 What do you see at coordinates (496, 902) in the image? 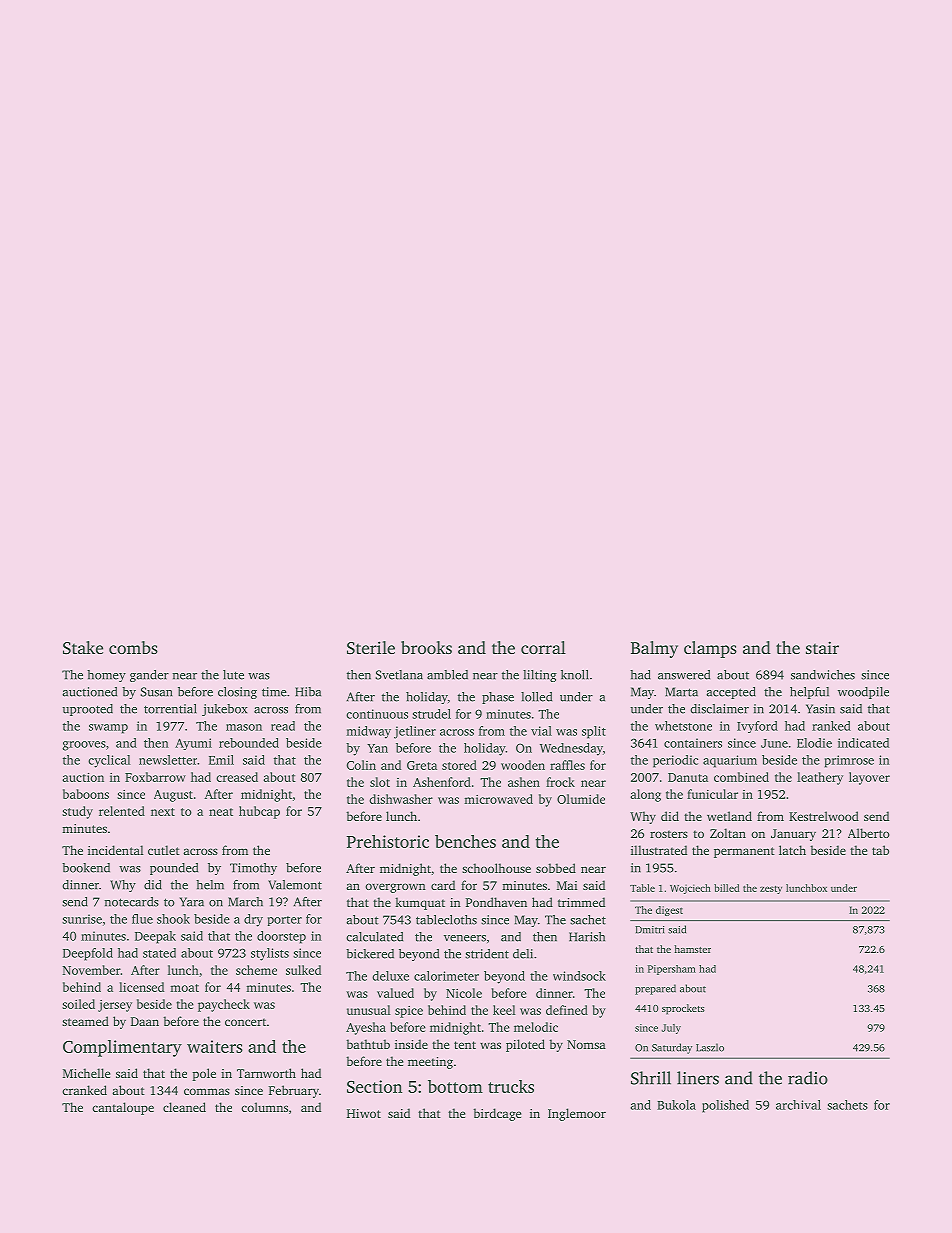
I see `Pondhaven` at bounding box center [496, 902].
